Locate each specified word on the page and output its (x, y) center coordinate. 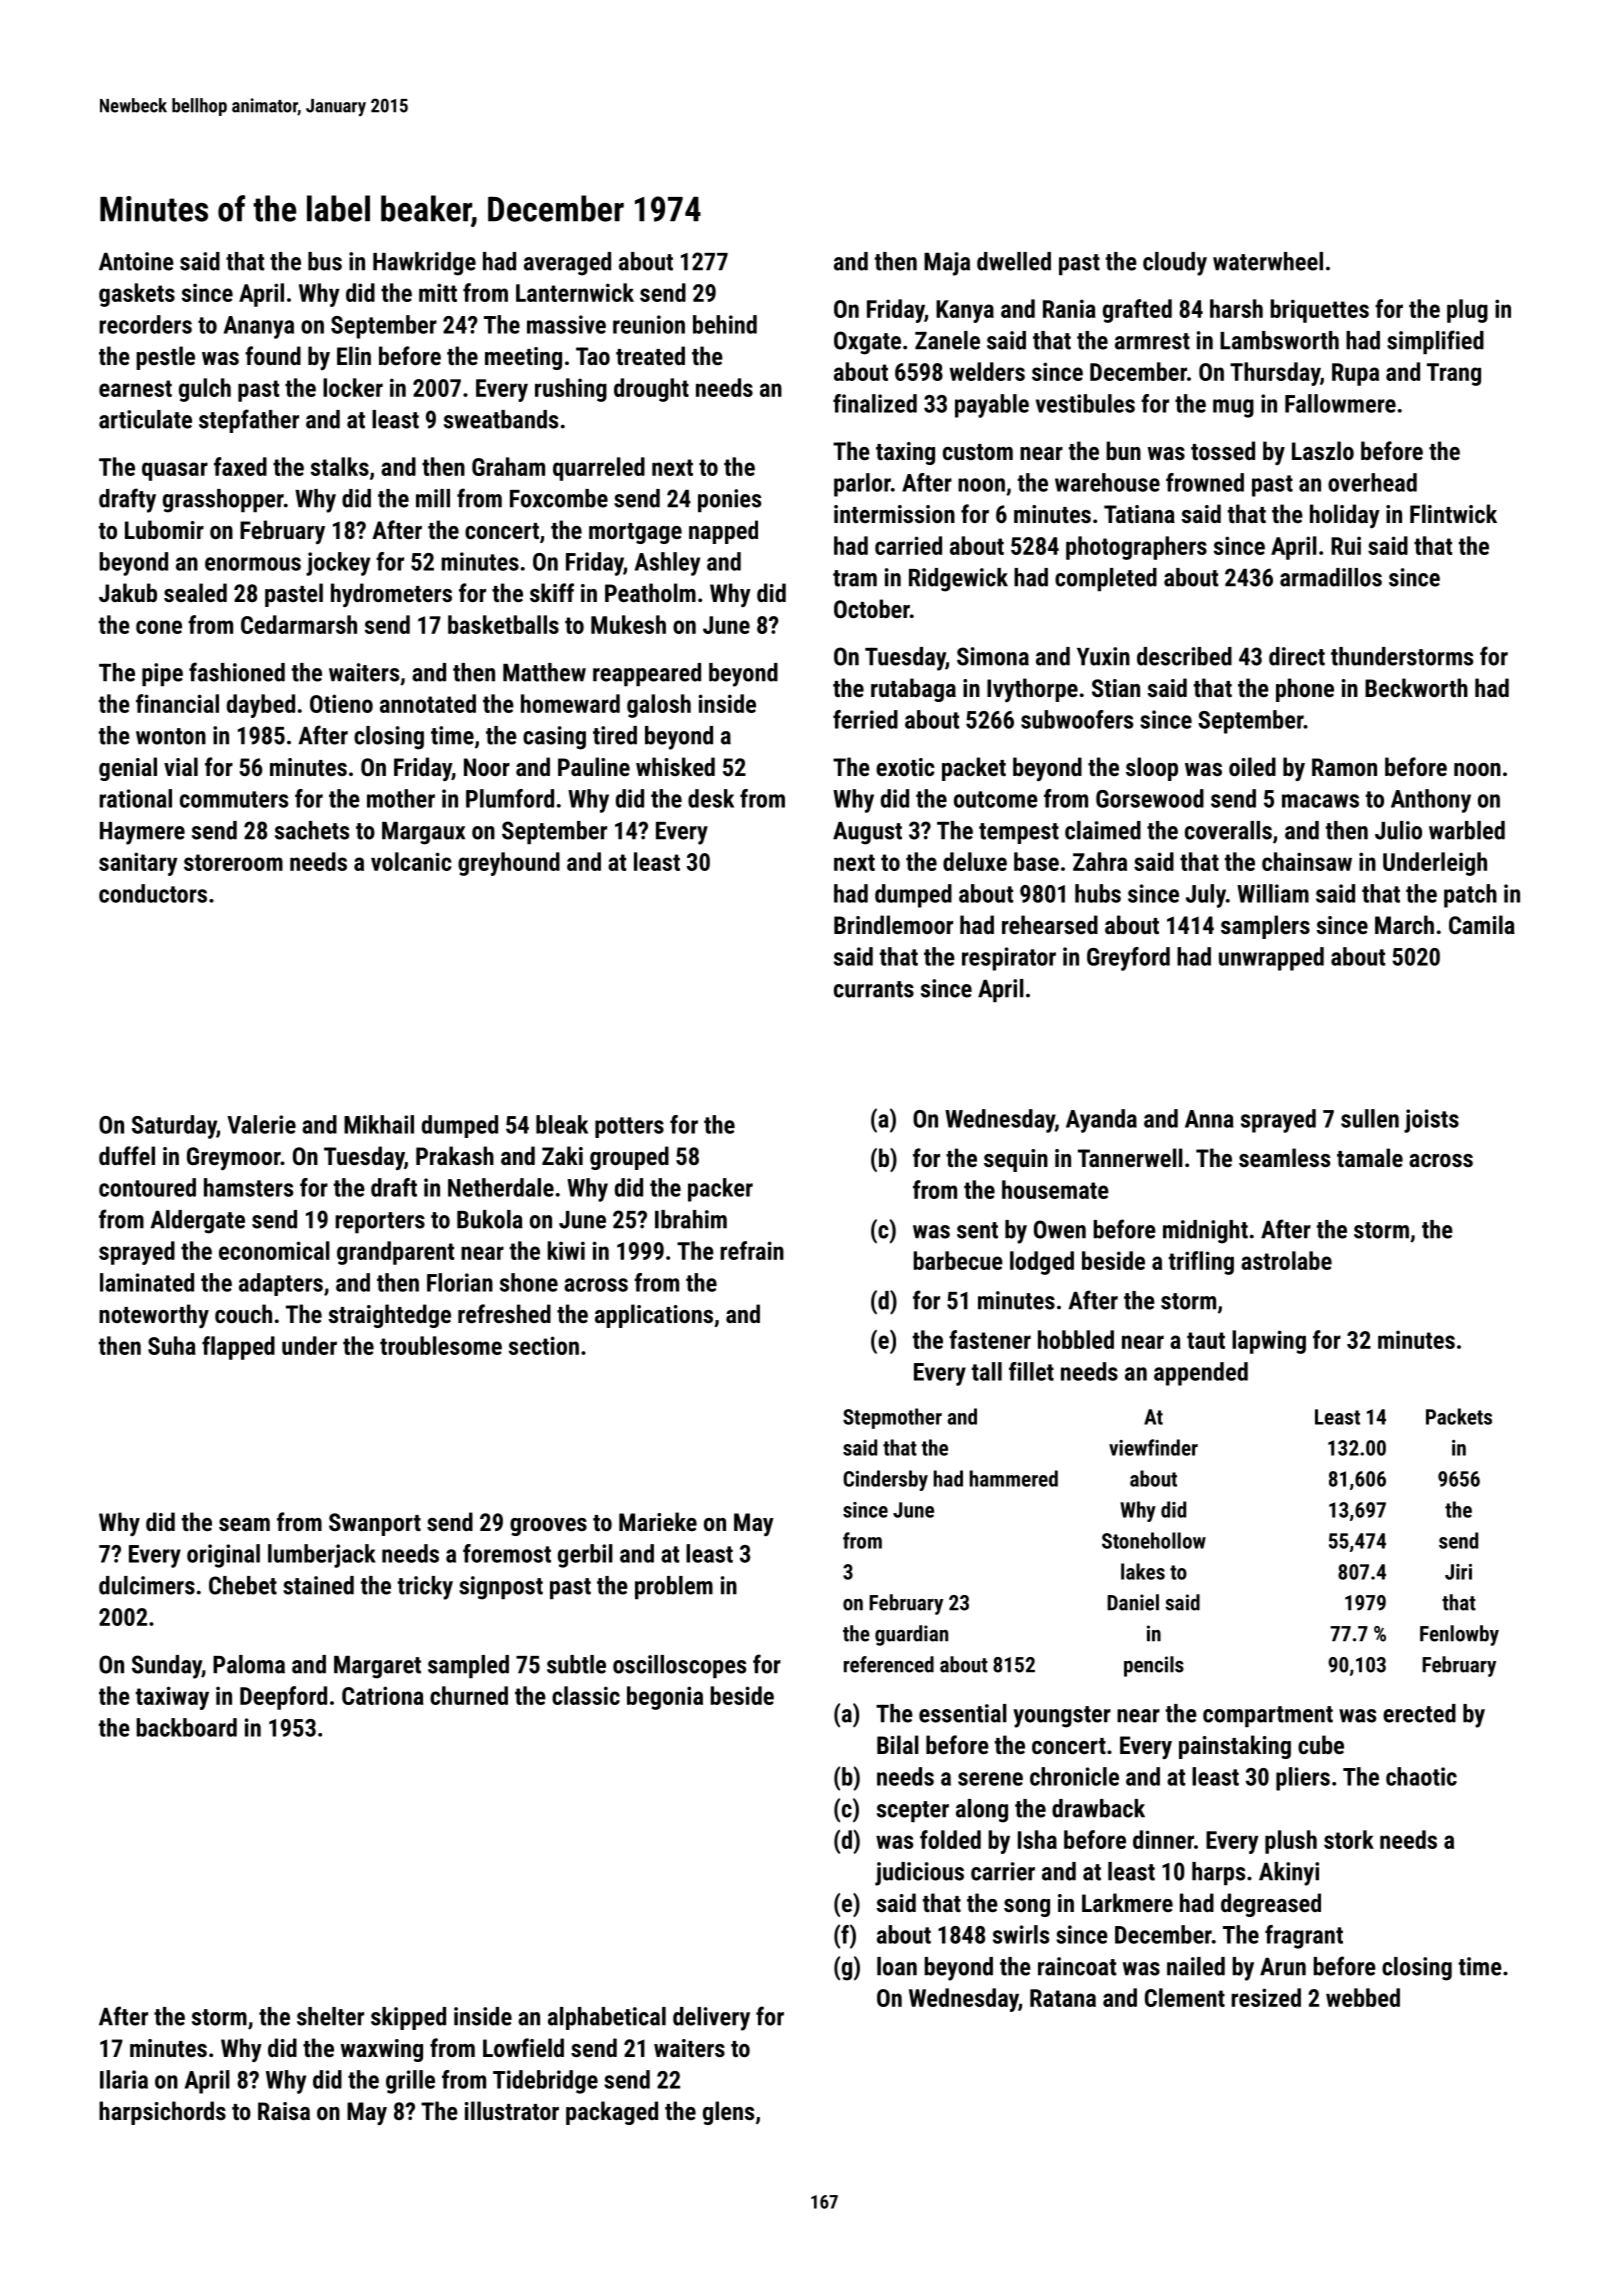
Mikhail (379, 1124)
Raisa (284, 2111)
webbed (1363, 1997)
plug (1467, 311)
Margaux (423, 833)
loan (897, 1966)
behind (725, 324)
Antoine (136, 261)
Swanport (375, 1524)
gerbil (585, 1556)
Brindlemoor (893, 924)
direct (1297, 656)
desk (711, 798)
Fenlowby (1459, 1635)
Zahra (1100, 861)
